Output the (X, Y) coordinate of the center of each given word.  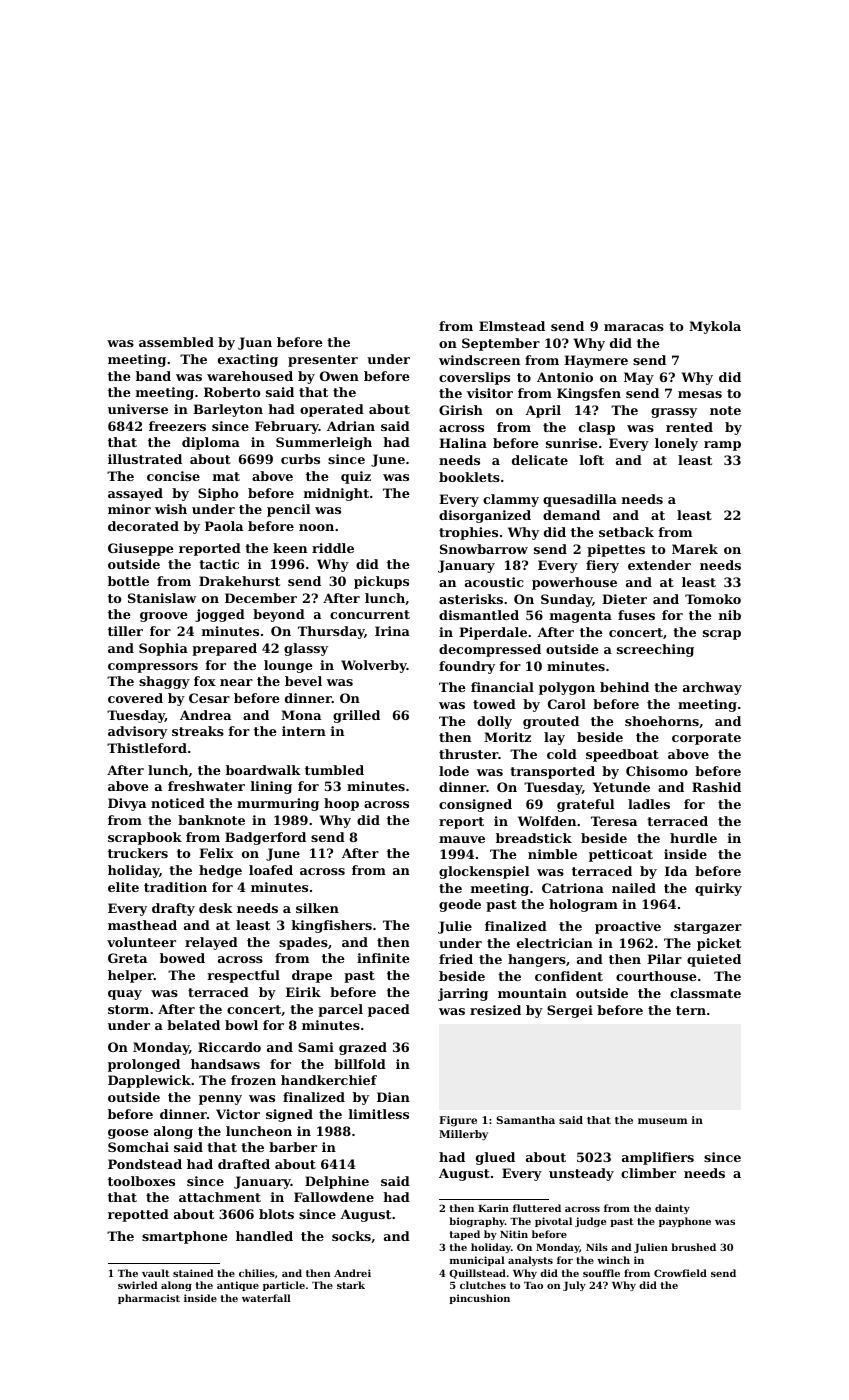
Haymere (596, 361)
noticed (178, 803)
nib (730, 615)
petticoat (621, 855)
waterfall (266, 1298)
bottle (128, 581)
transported (552, 772)
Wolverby (374, 666)
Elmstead (512, 326)
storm (128, 1009)
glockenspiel (484, 872)
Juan (255, 343)
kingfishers (332, 926)
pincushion (479, 1299)
